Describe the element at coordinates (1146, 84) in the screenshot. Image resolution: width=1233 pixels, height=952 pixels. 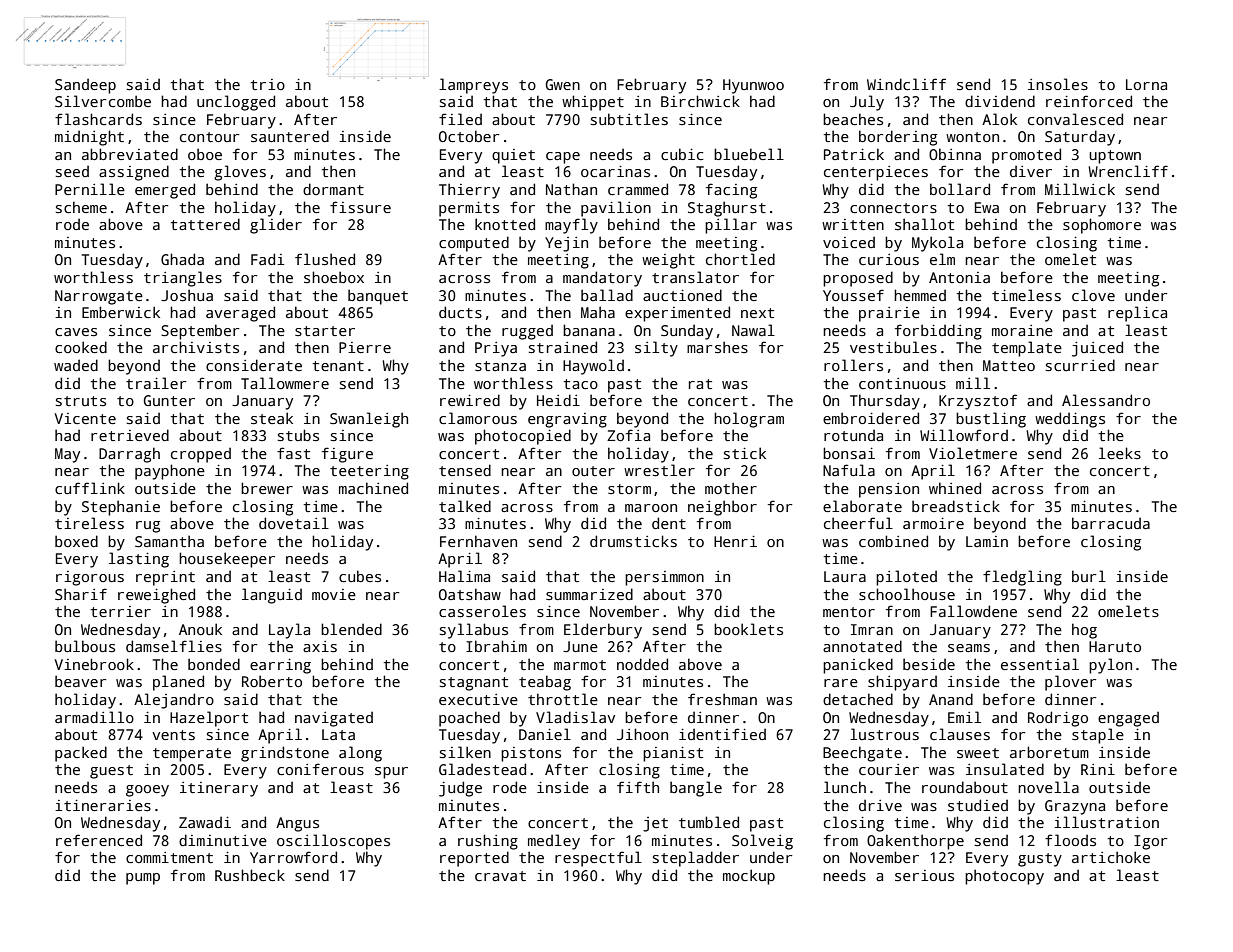
I see `Lorna` at that location.
